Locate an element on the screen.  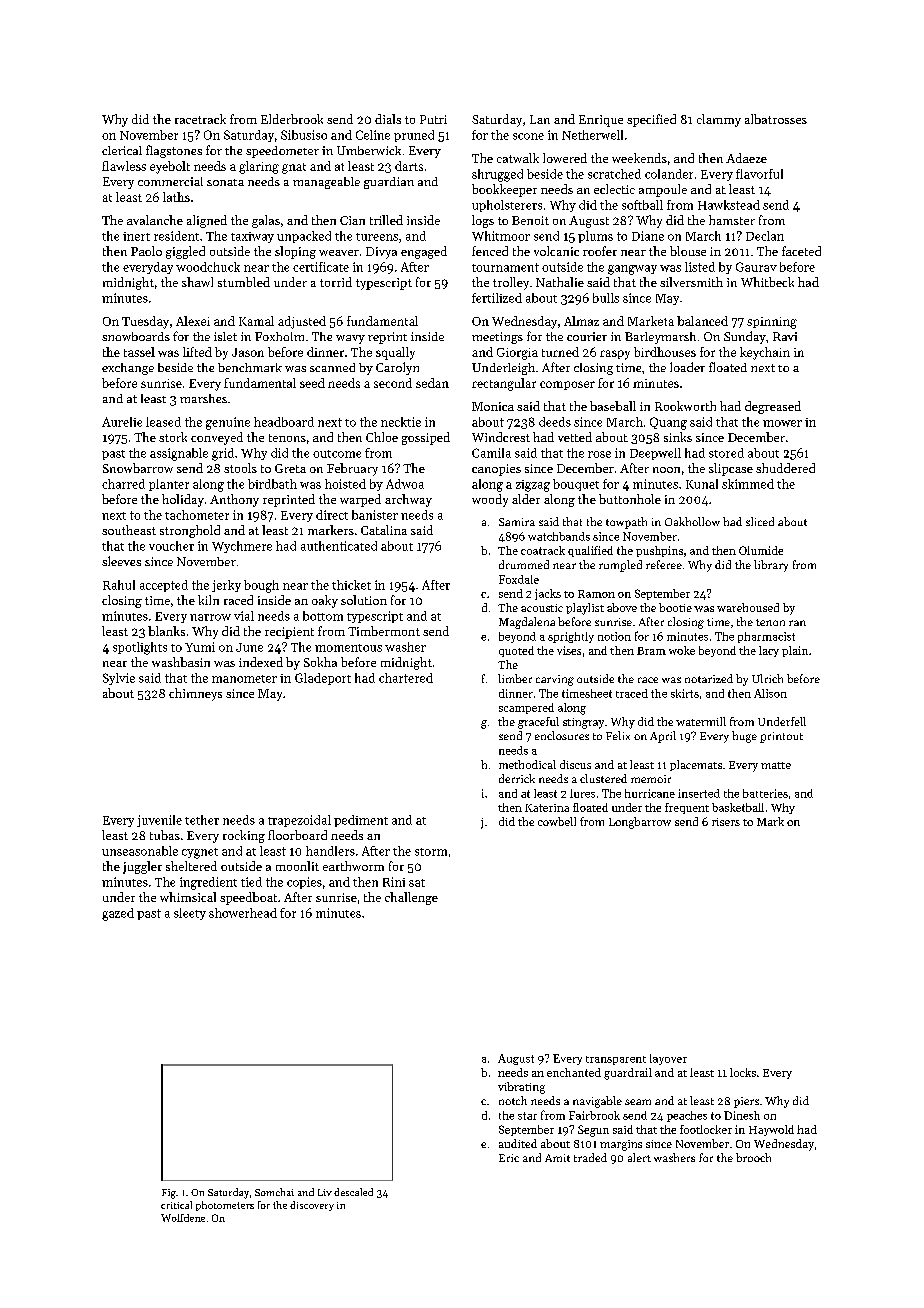
hamster is located at coordinates (732, 220).
